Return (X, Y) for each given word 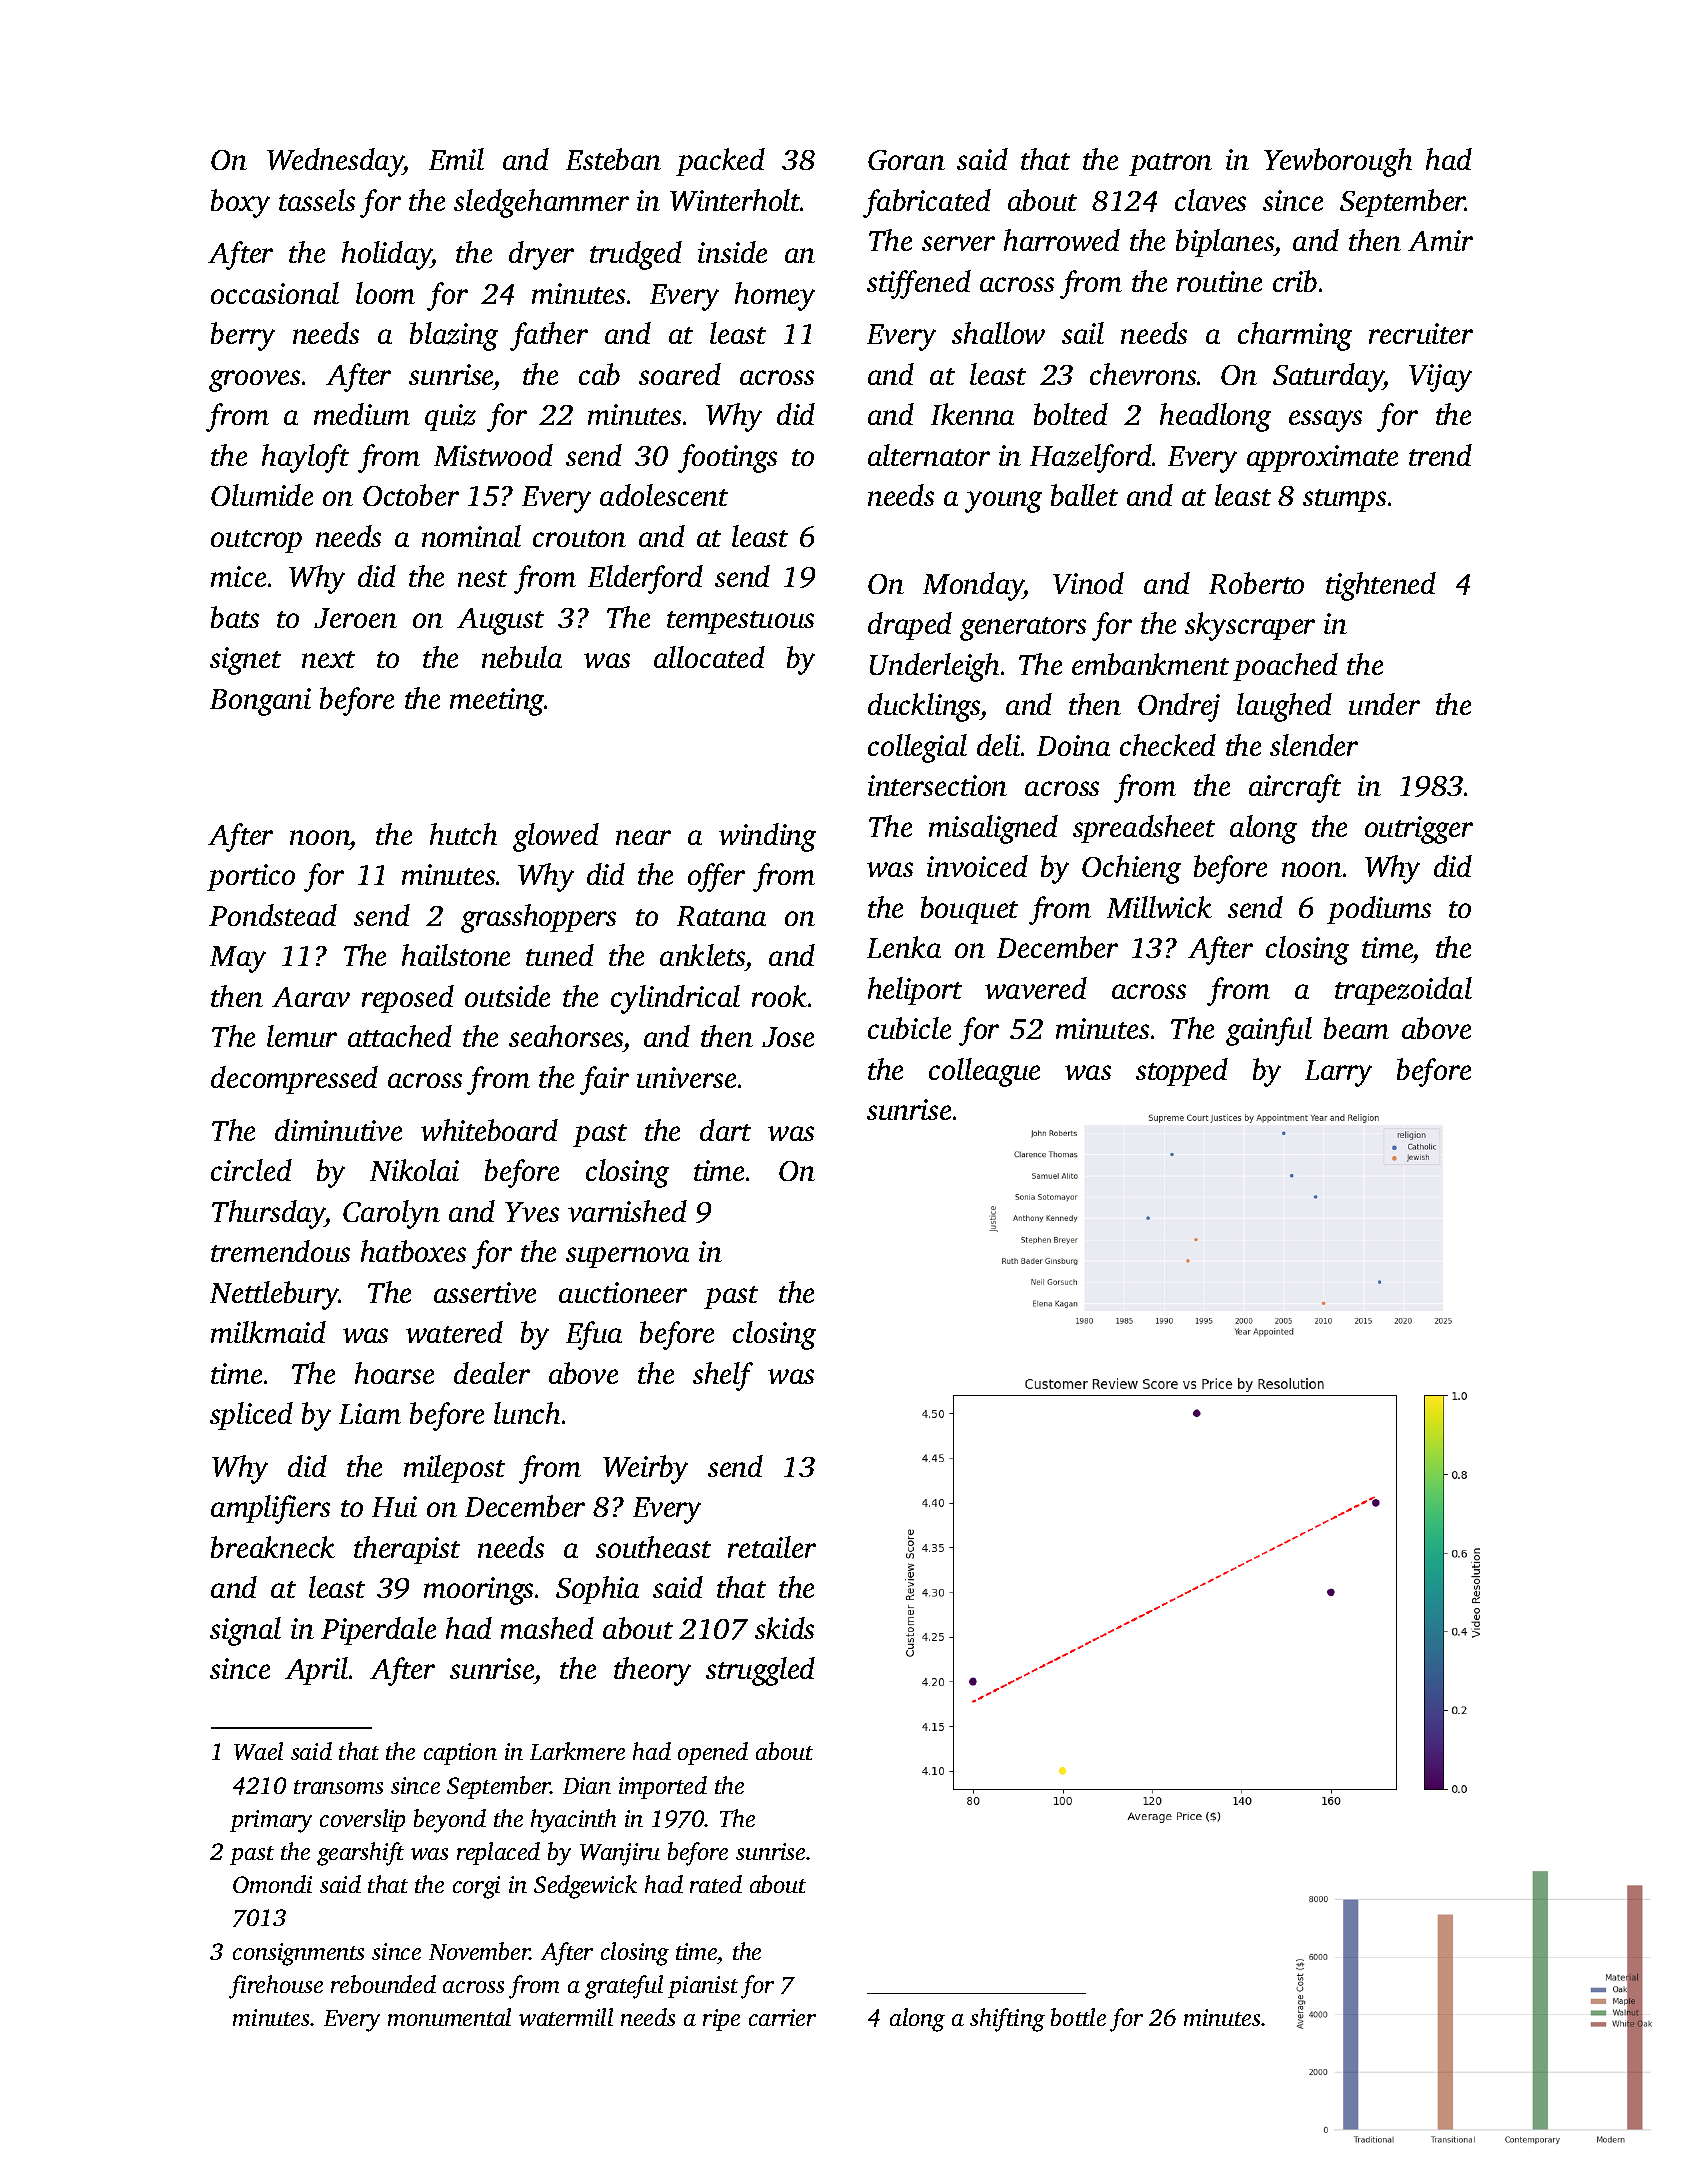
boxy (240, 203)
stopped (1182, 1072)
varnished (627, 1211)
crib (1295, 281)
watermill (566, 2017)
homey (775, 296)
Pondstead (273, 915)
